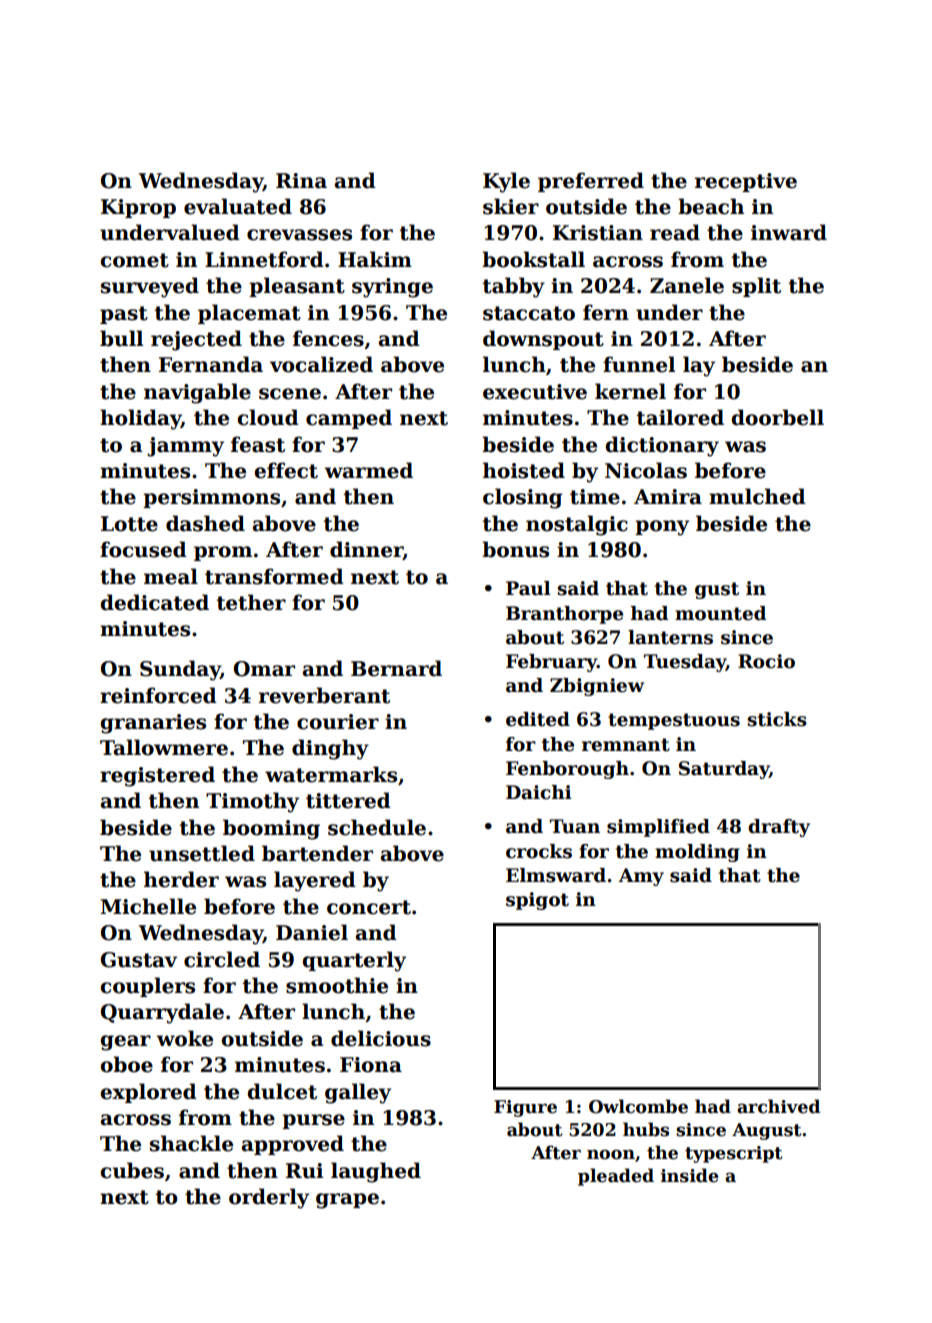  I want to click on Rina, so click(301, 181).
